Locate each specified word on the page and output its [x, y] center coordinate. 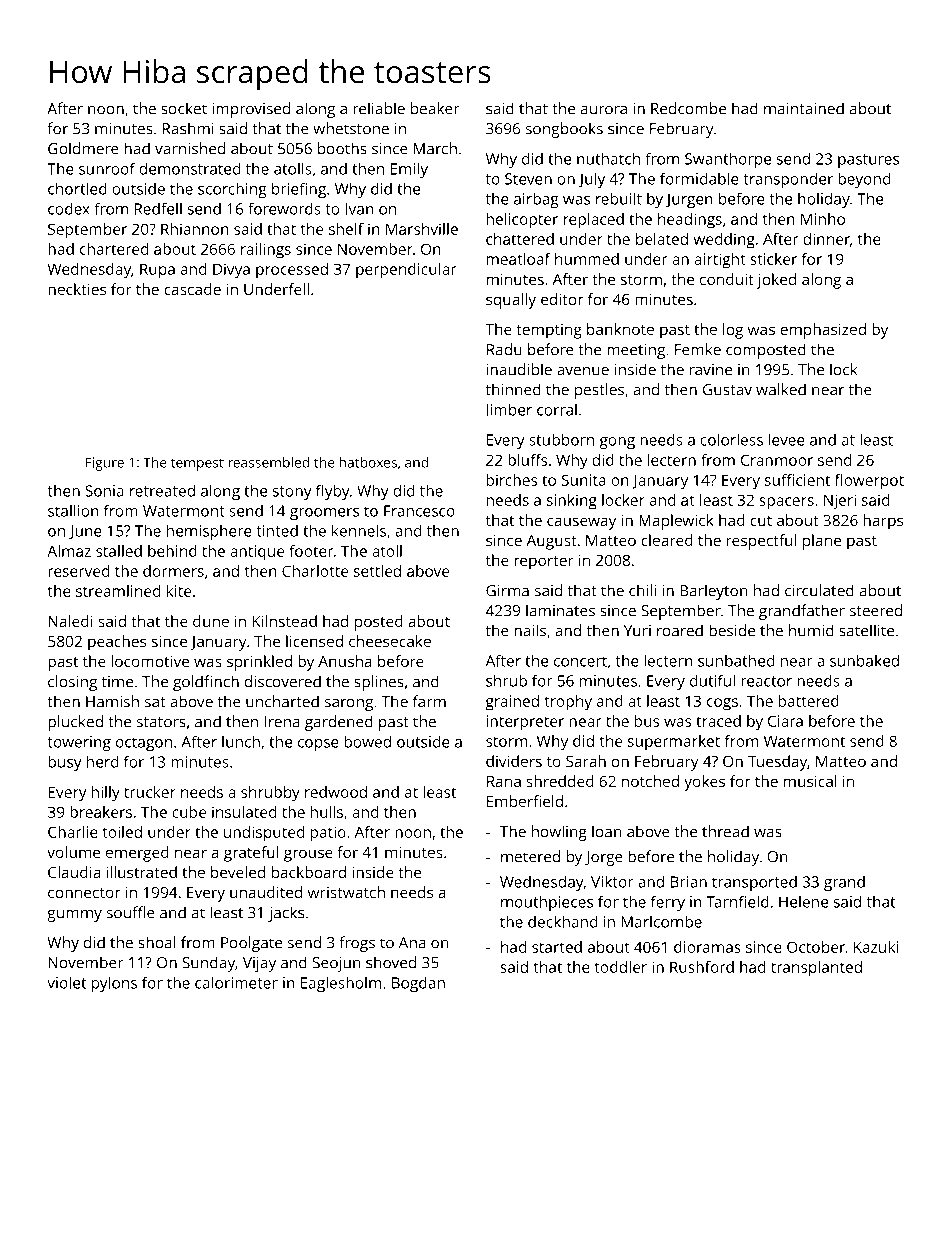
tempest [197, 464]
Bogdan [418, 984]
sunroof [107, 168]
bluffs [527, 460]
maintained [804, 108]
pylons [114, 984]
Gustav [727, 390]
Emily [409, 170]
